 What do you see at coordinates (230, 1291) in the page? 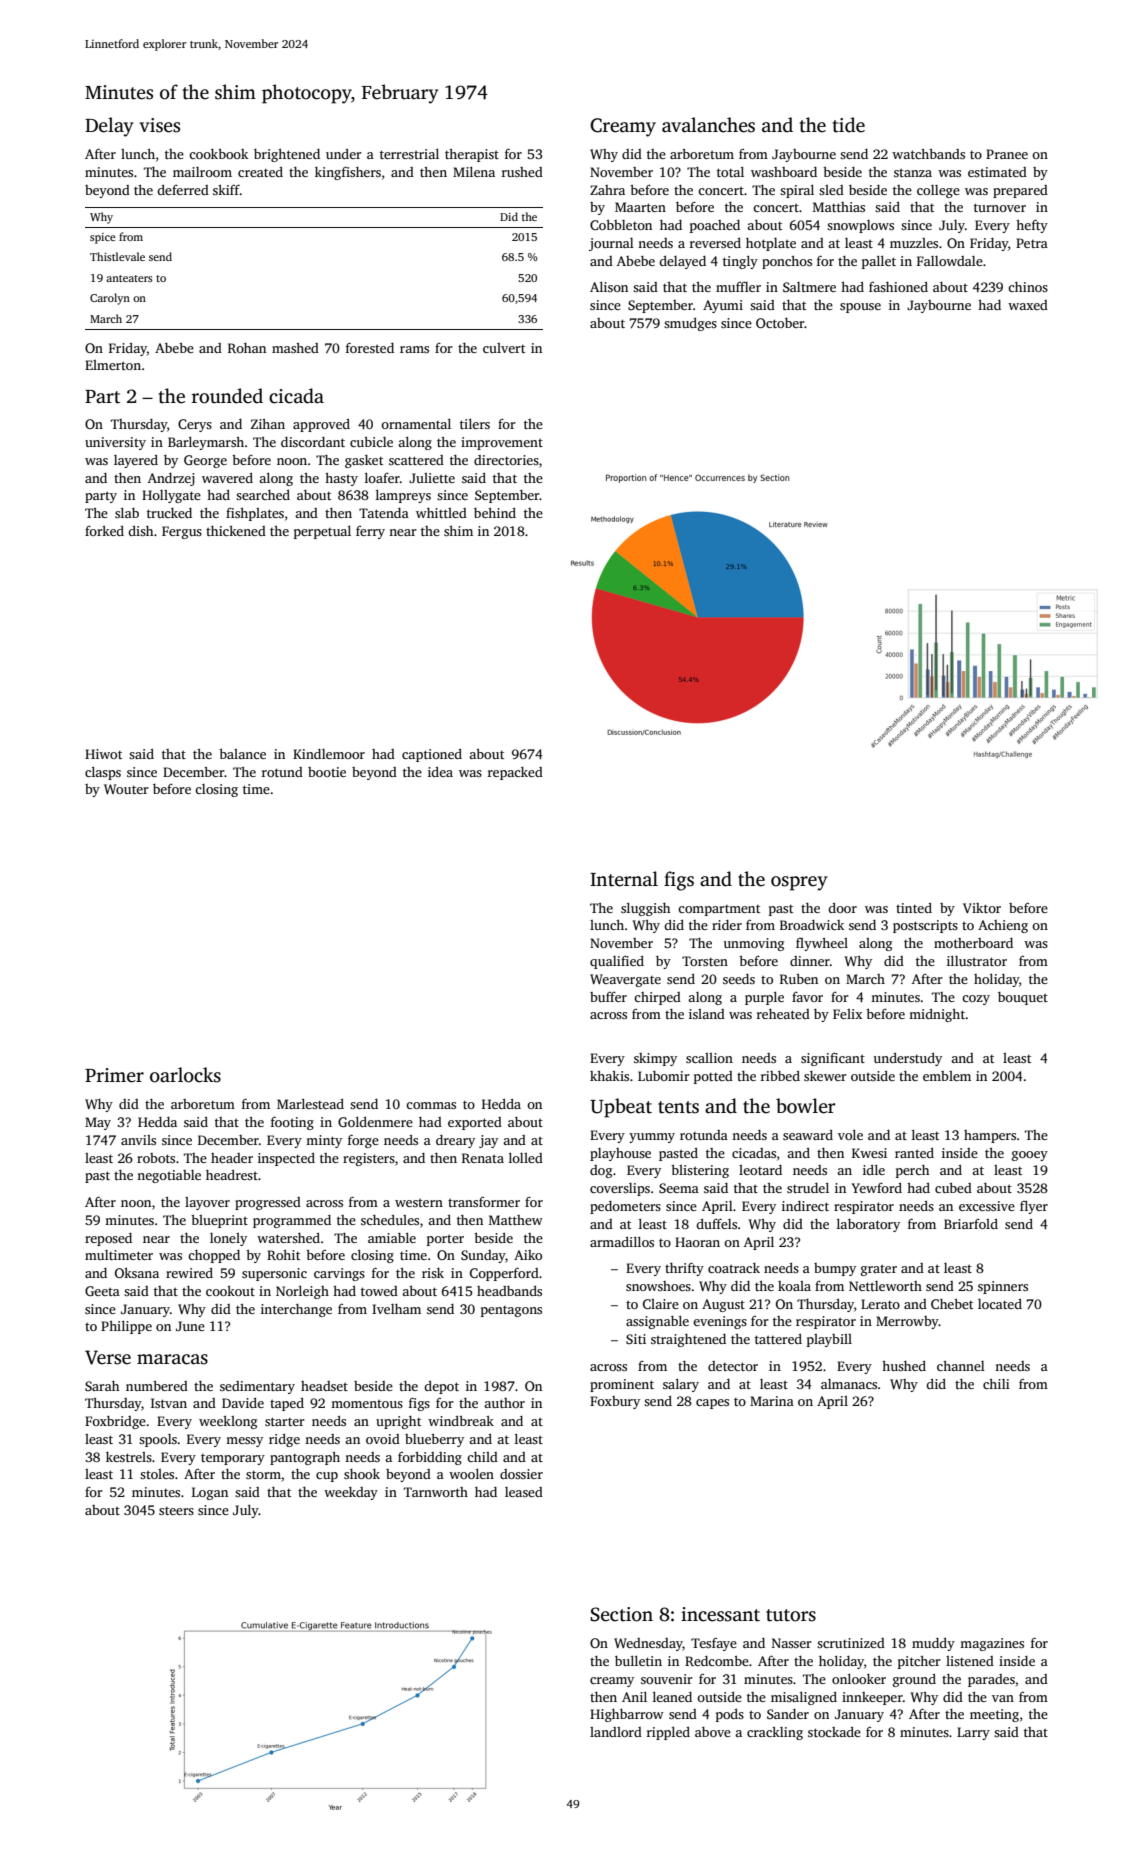
I see `cookout` at bounding box center [230, 1291].
